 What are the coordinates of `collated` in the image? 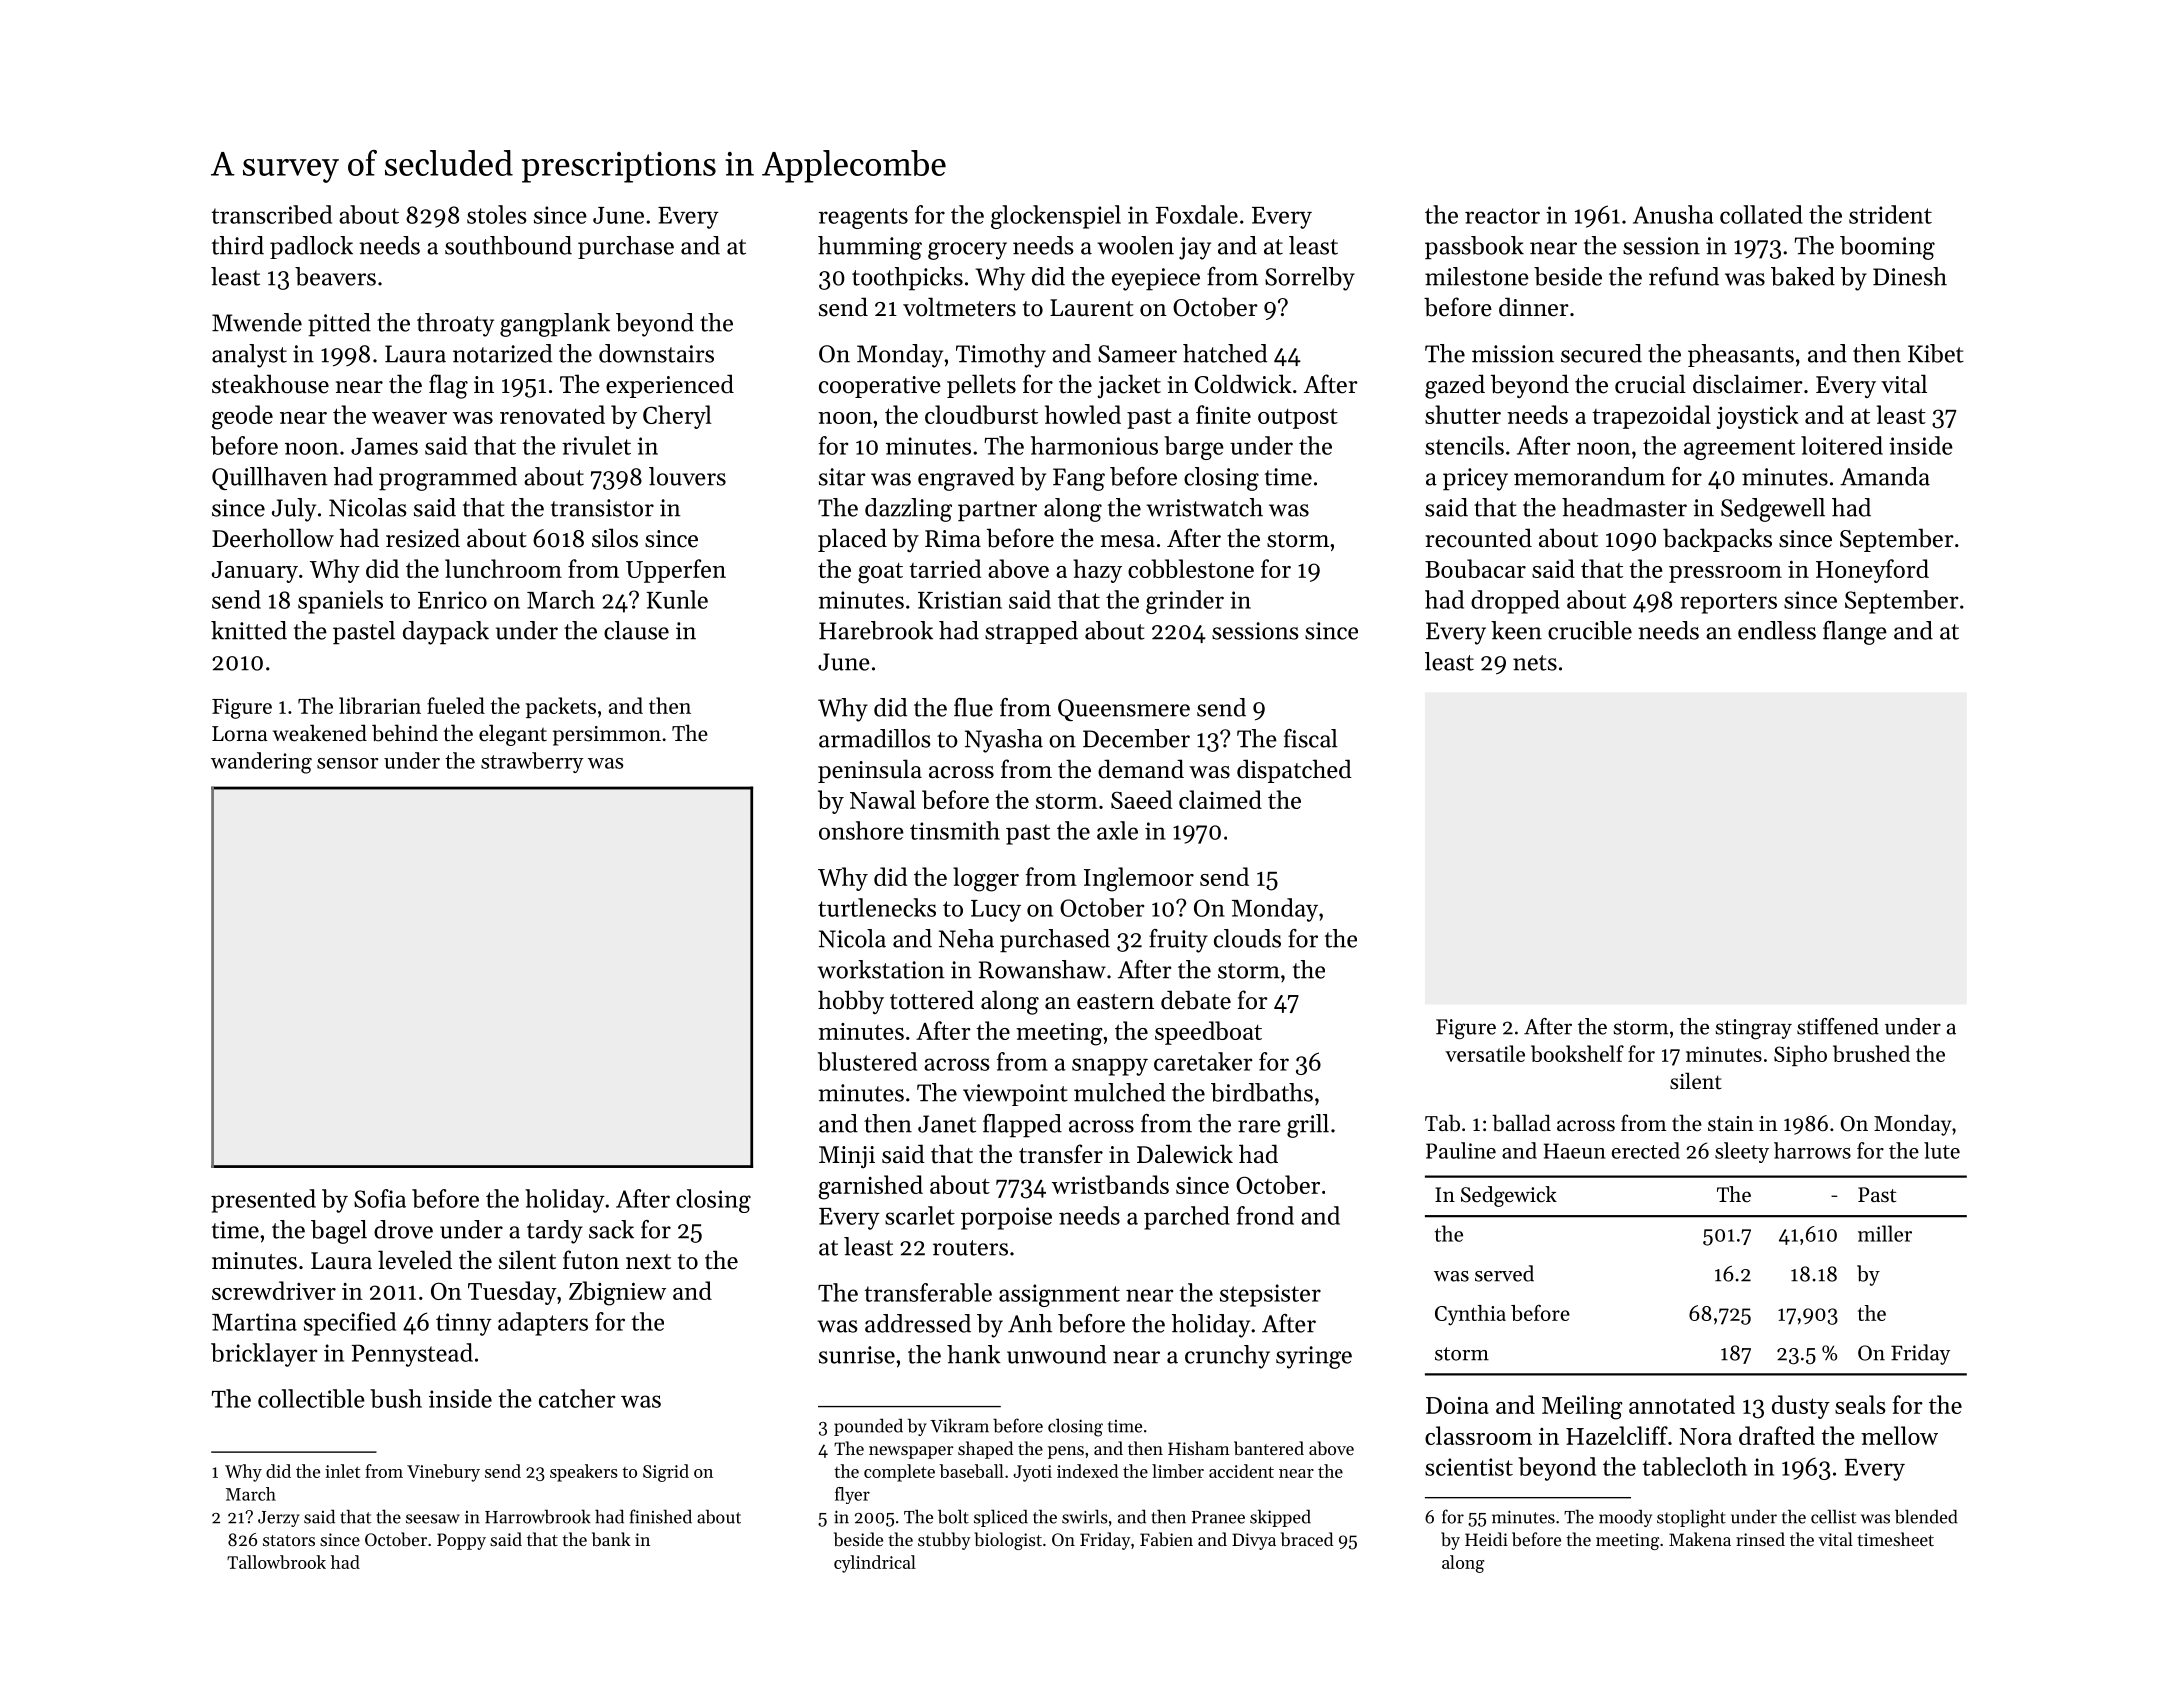 It's located at (1761, 214).
